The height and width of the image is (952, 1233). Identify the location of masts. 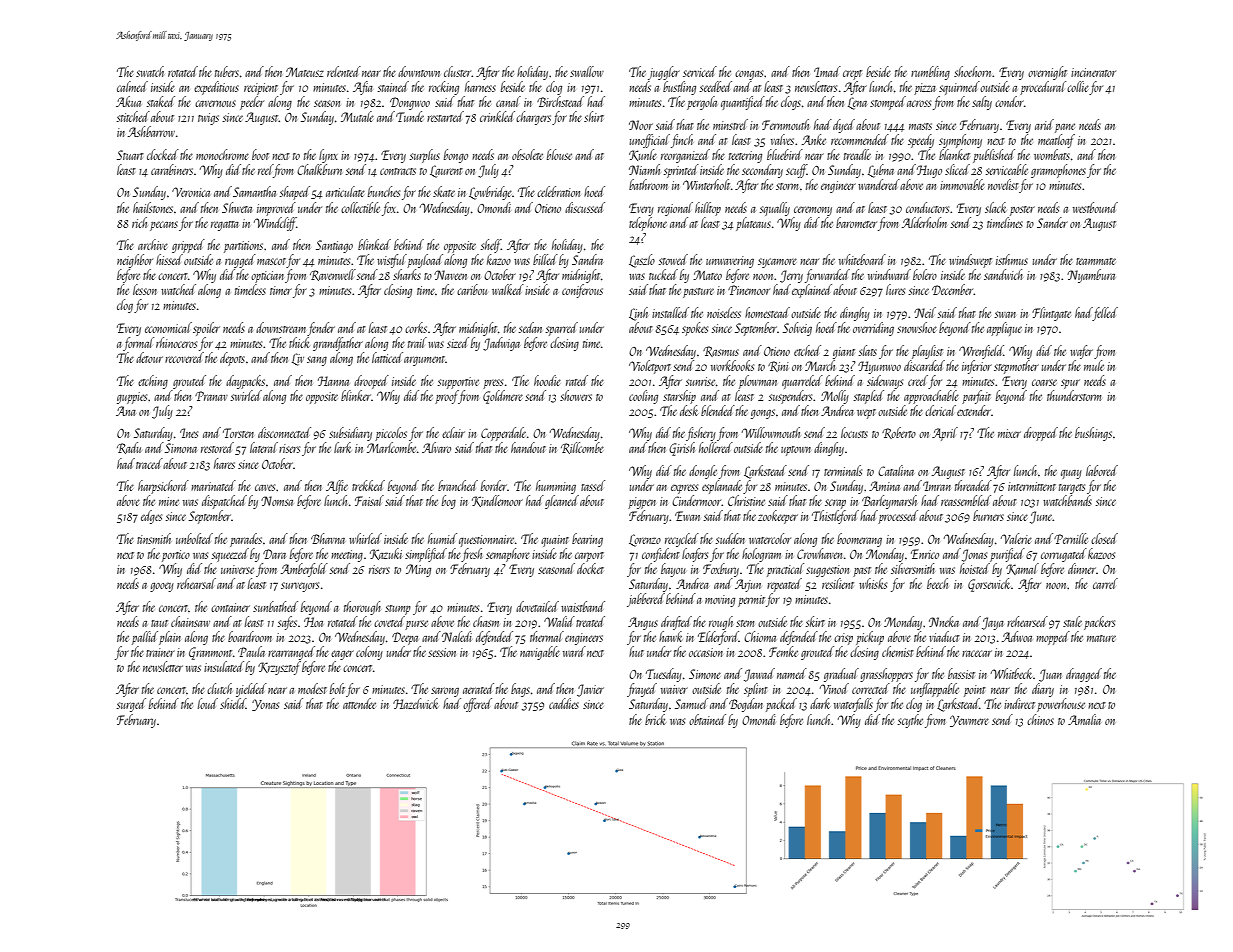
(920, 126).
